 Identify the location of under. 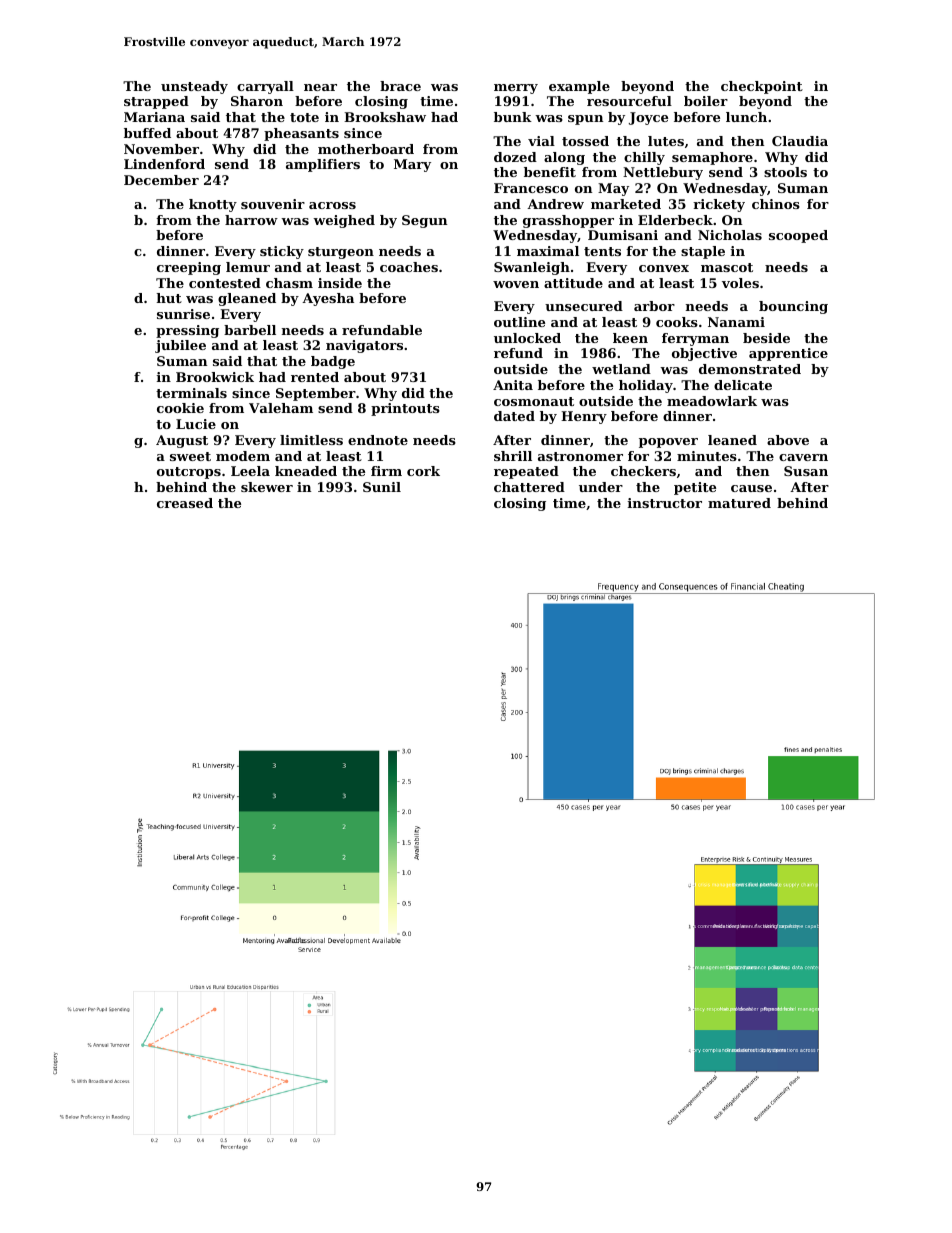
(601, 487).
